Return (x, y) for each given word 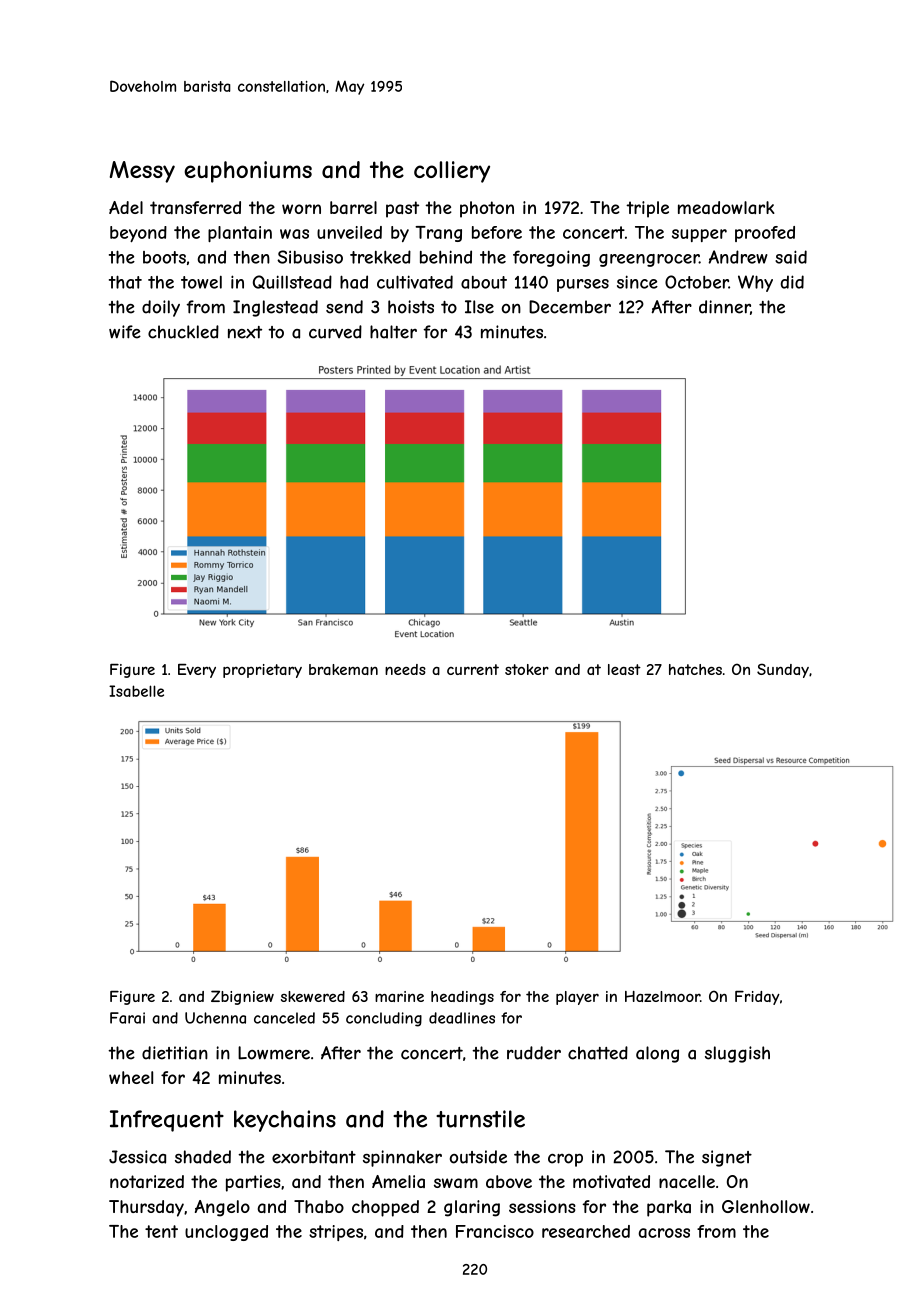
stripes (336, 1233)
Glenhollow (766, 1206)
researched (586, 1231)
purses (583, 285)
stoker (527, 669)
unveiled (349, 232)
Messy (142, 172)
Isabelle (136, 691)
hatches (695, 669)
